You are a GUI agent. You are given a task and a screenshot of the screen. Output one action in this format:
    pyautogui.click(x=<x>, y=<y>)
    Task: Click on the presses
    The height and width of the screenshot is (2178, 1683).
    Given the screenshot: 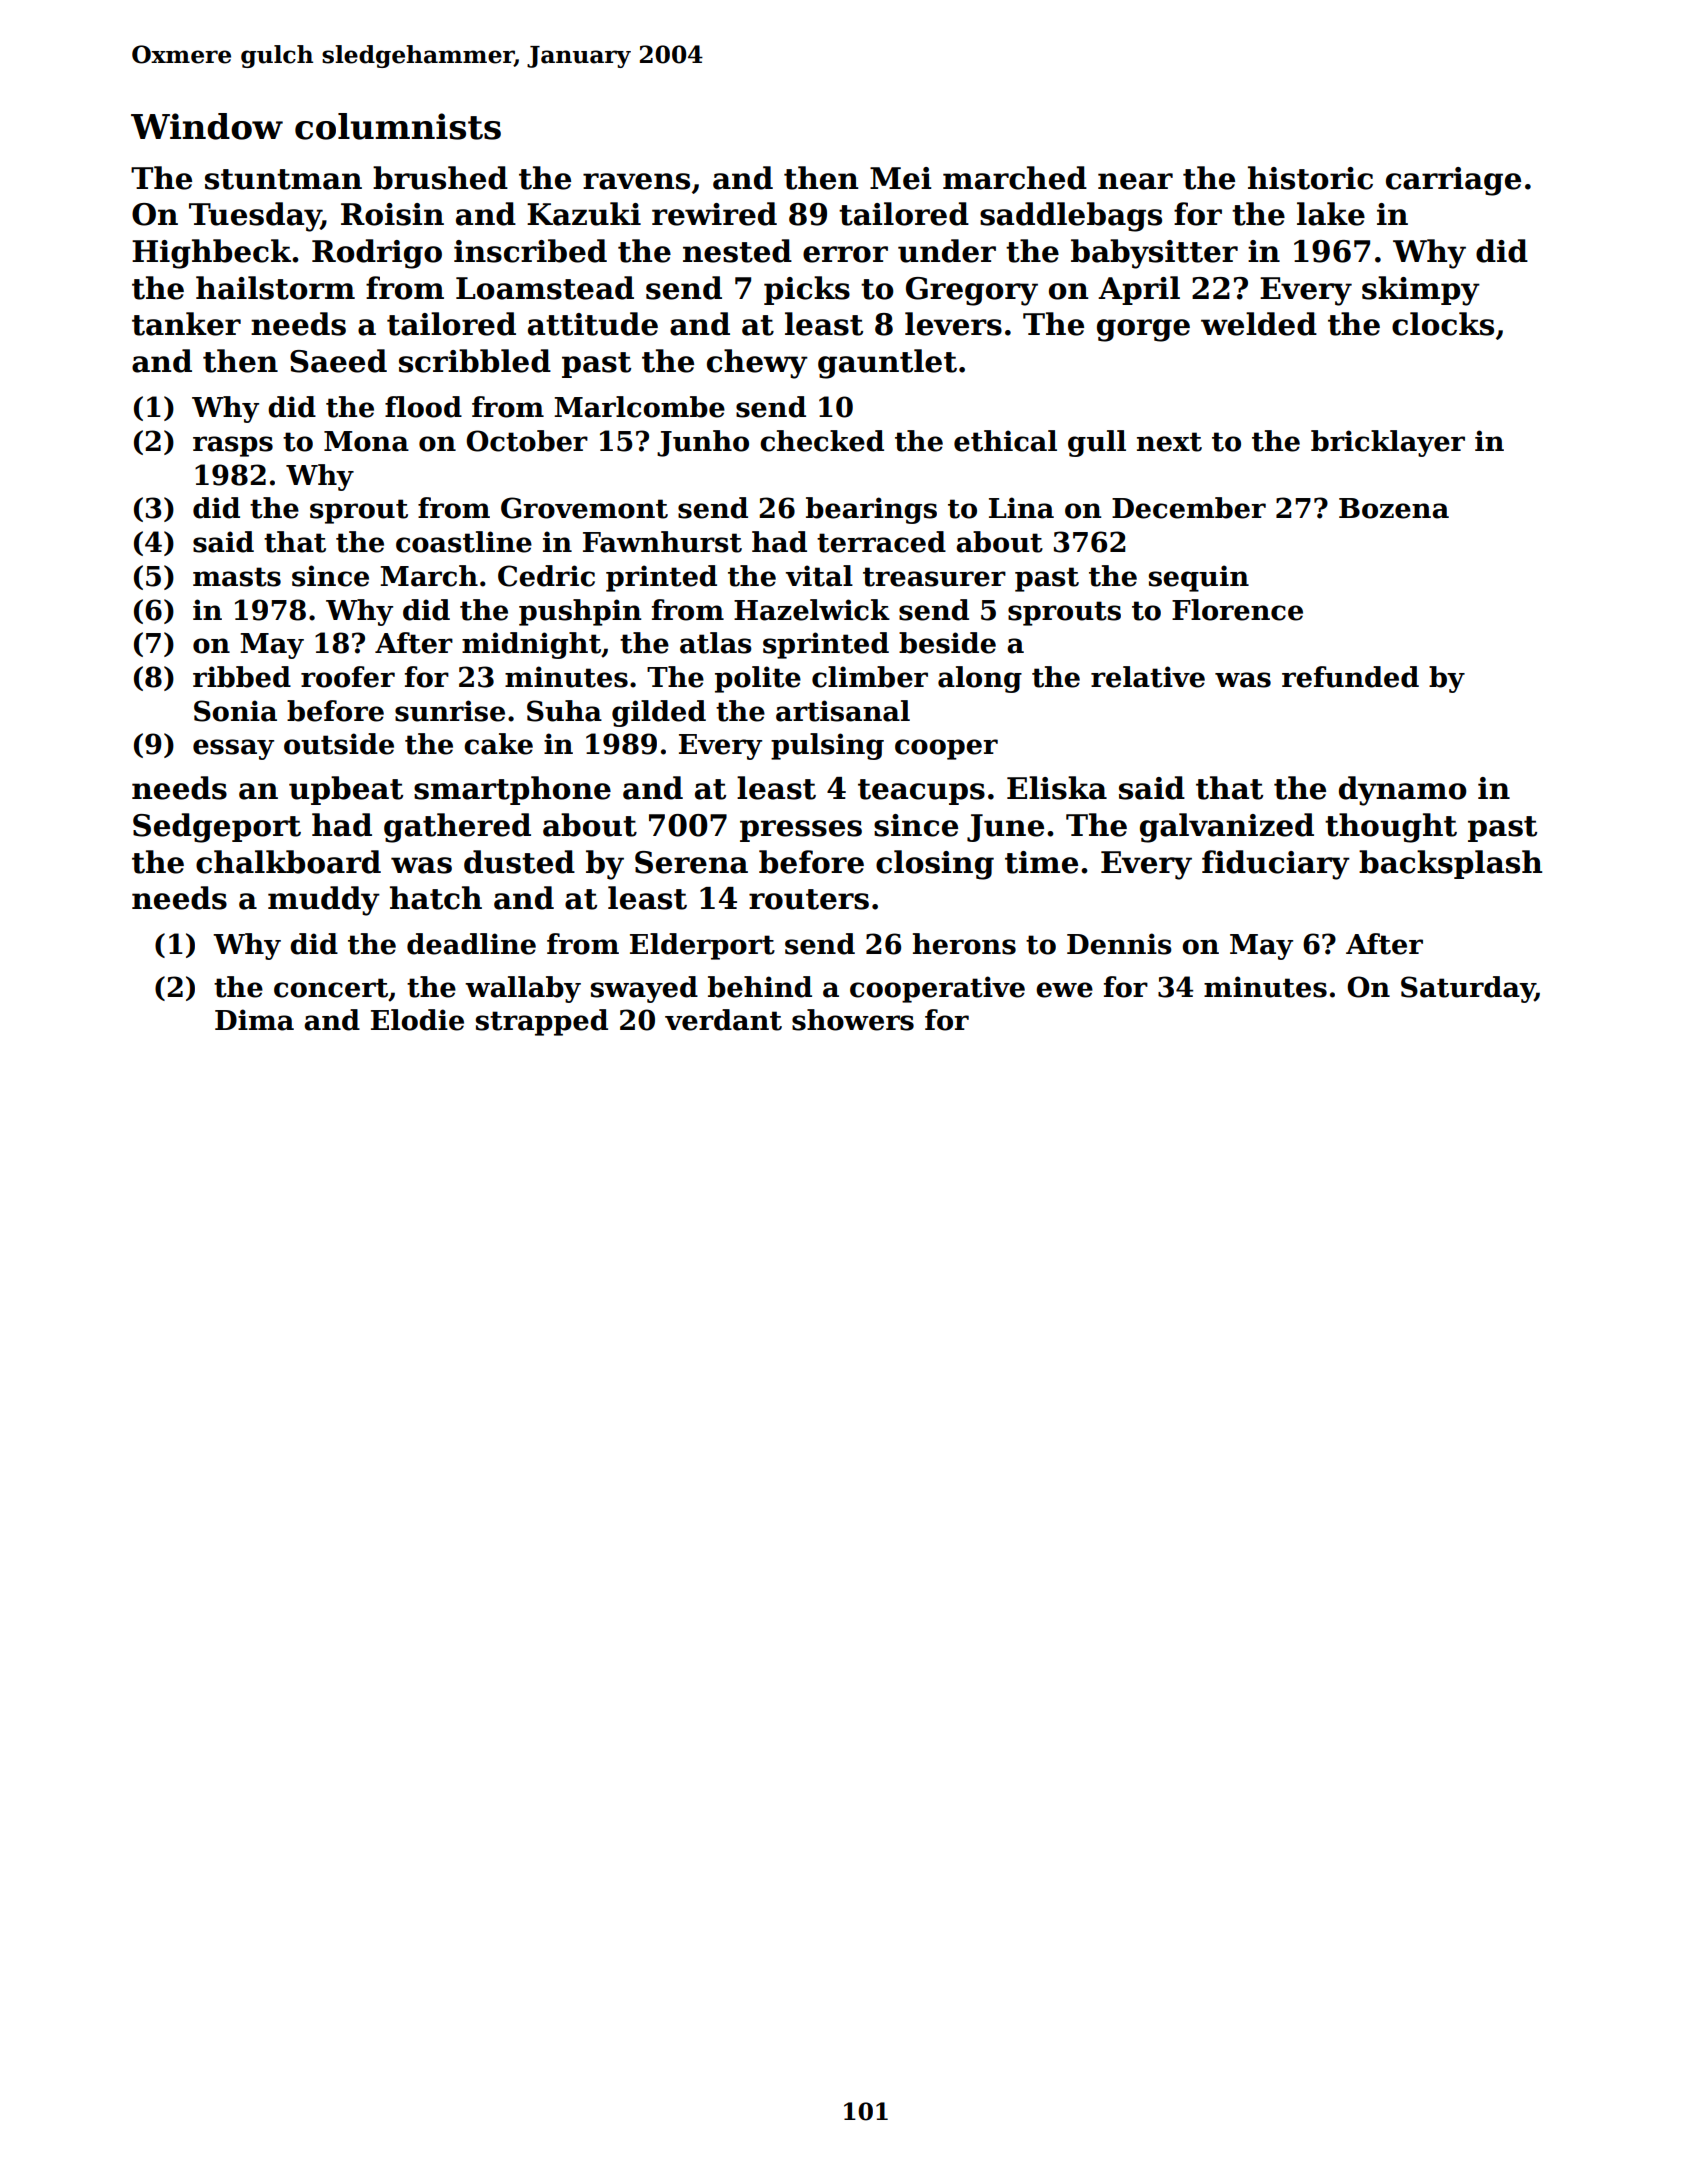 What is the action you would take?
    pyautogui.click(x=801, y=831)
